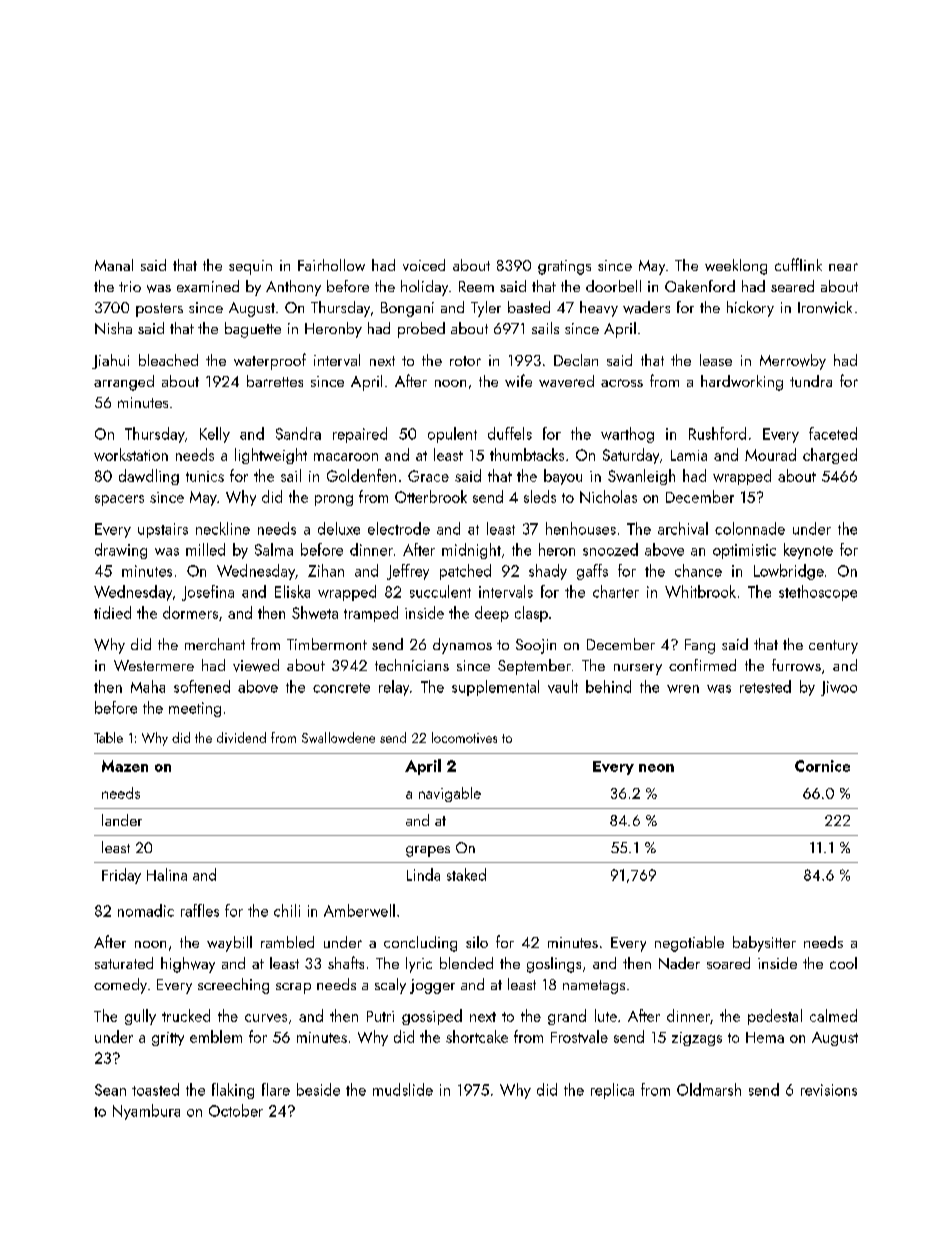  I want to click on Fang, so click(700, 646).
